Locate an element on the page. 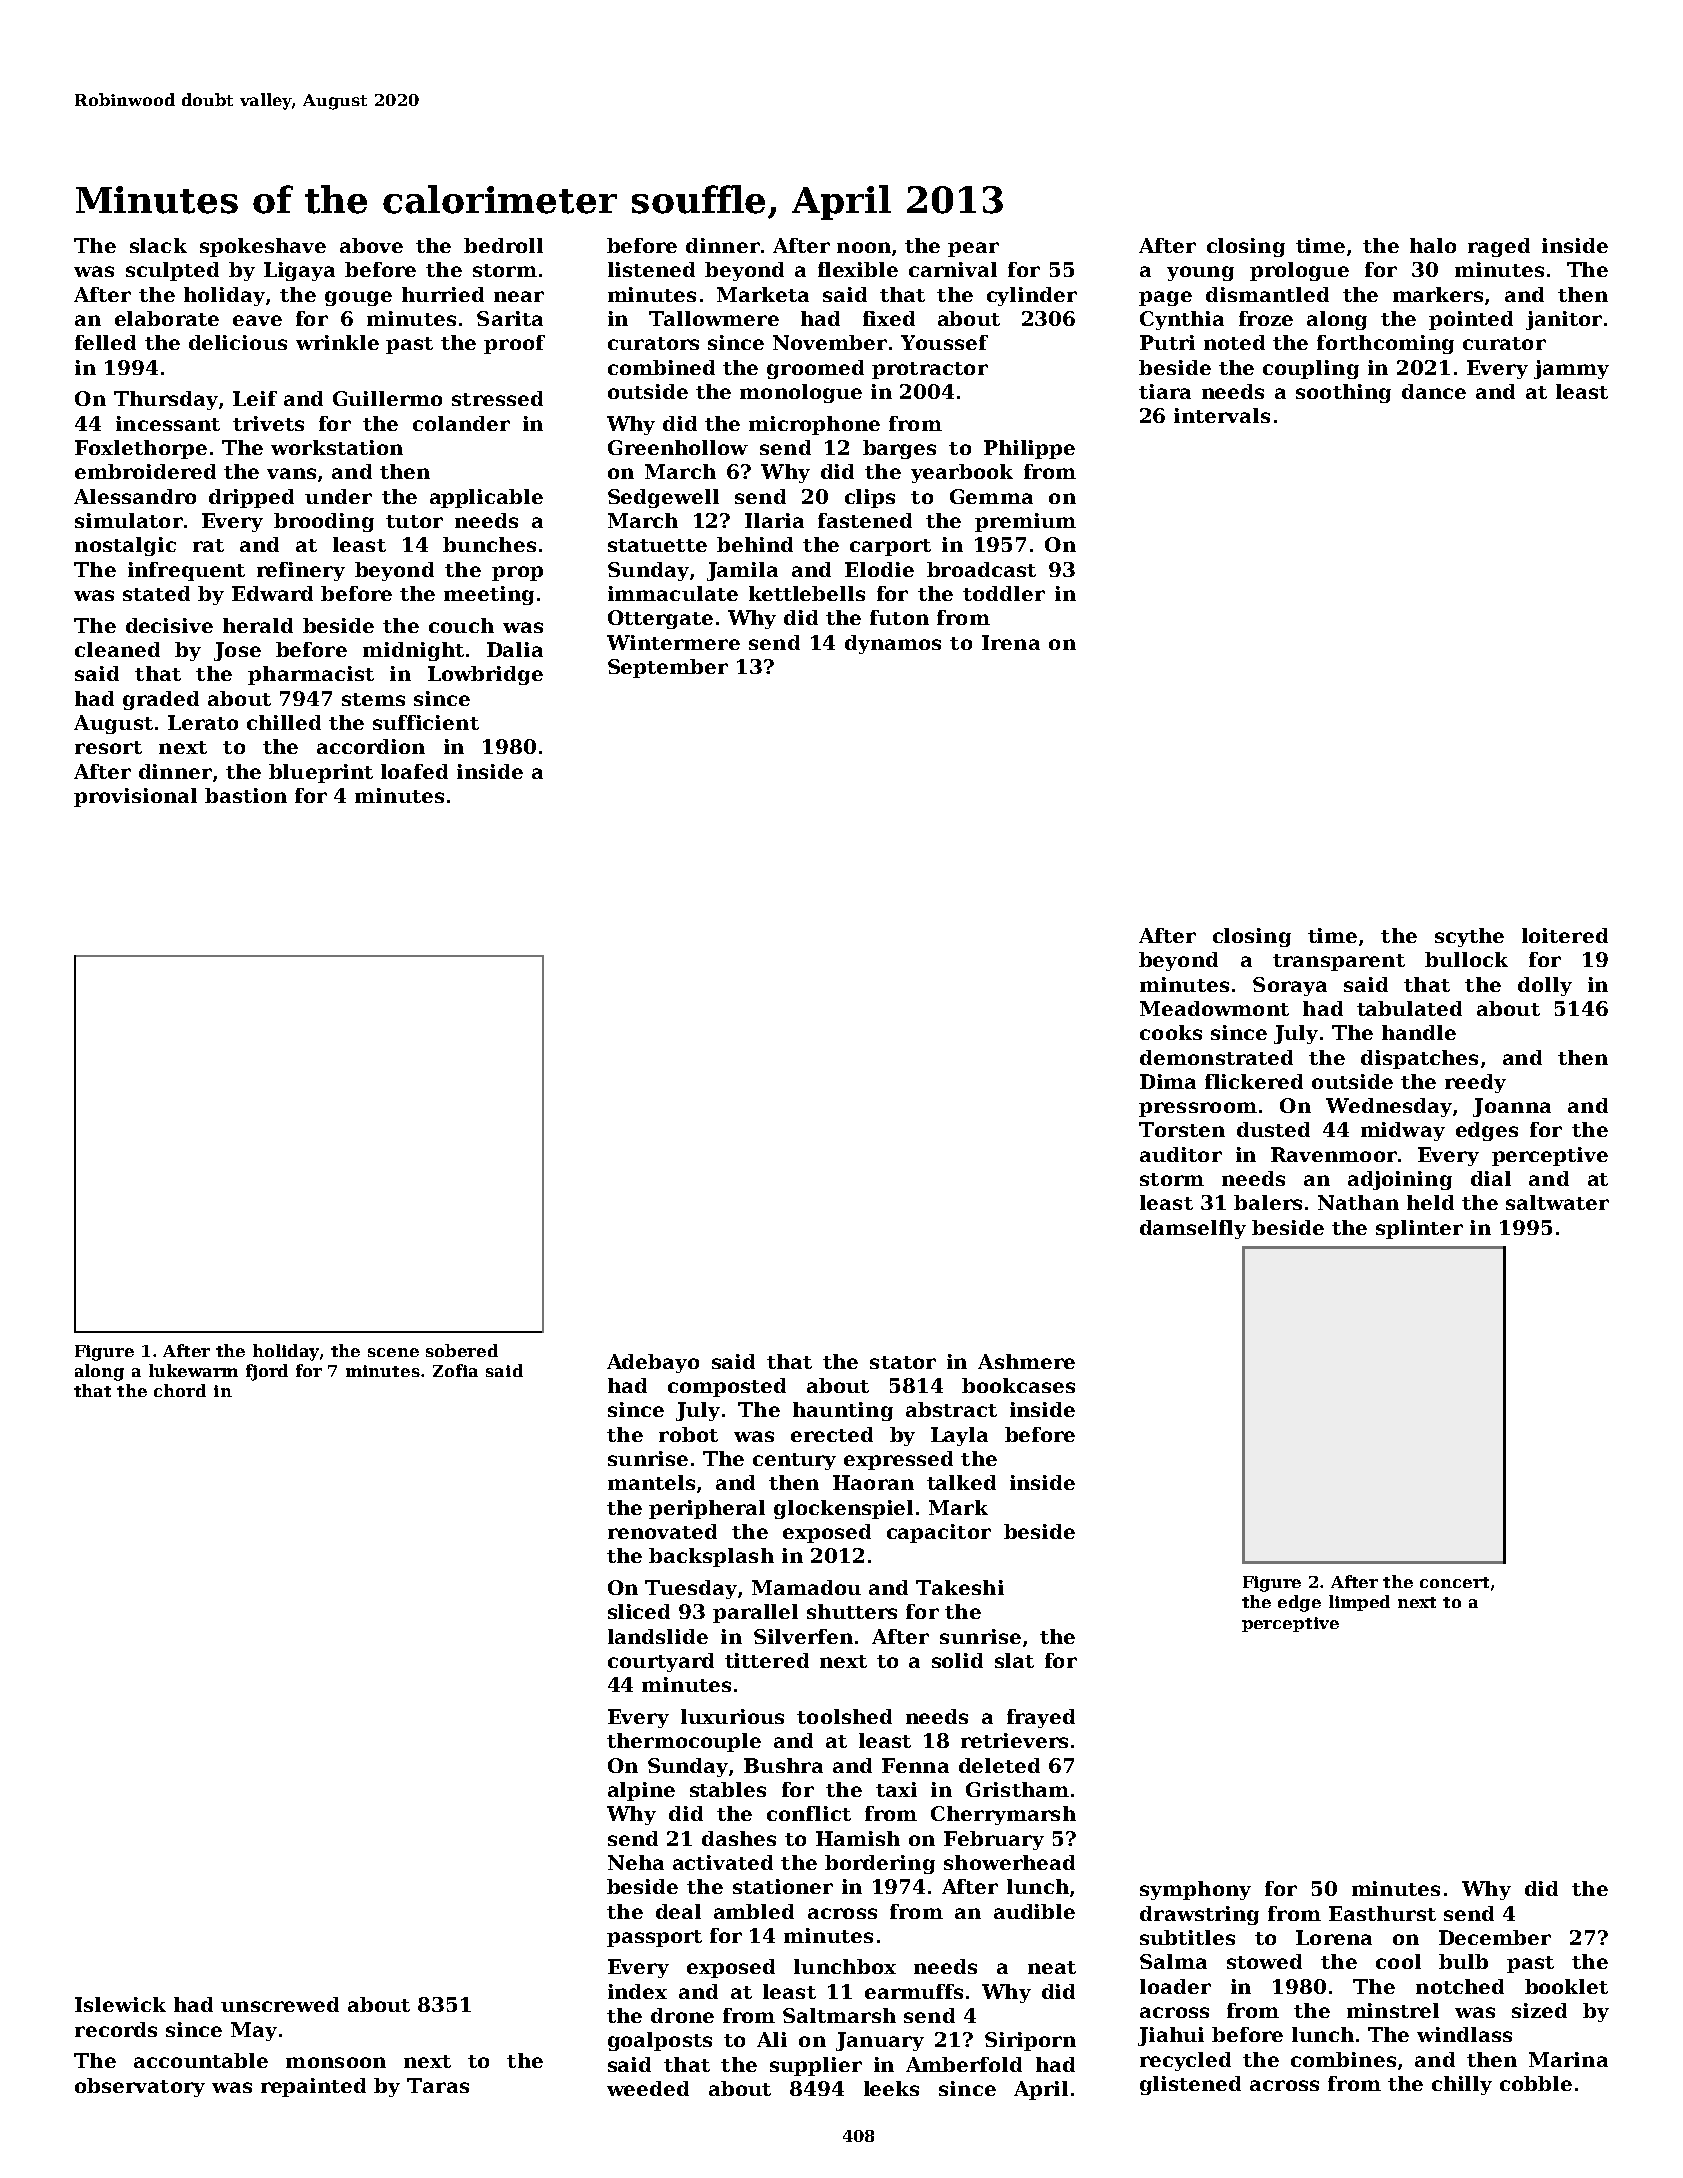 The image size is (1683, 2178). September is located at coordinates (668, 668).
